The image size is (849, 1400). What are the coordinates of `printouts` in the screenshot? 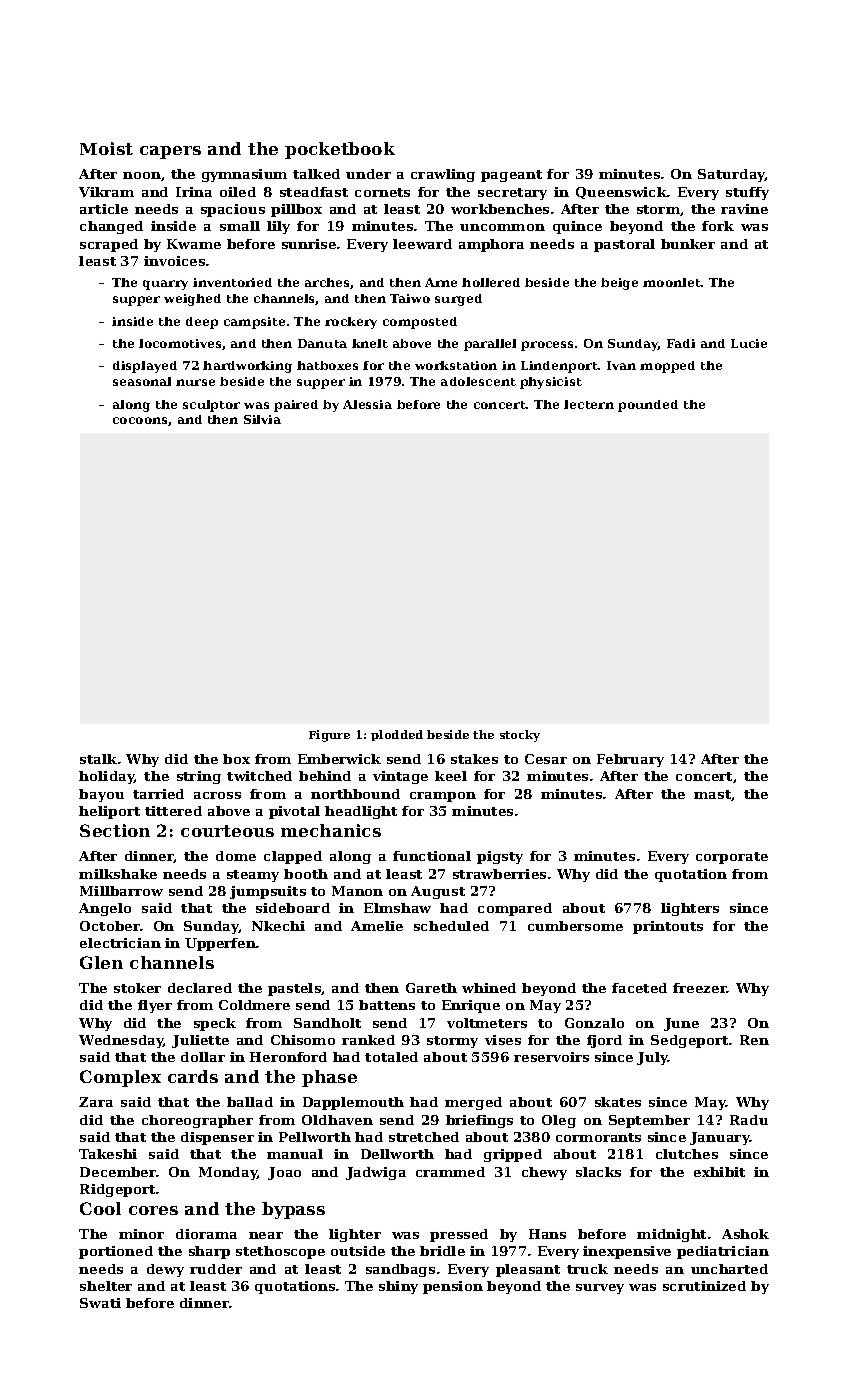 It's located at (668, 927).
